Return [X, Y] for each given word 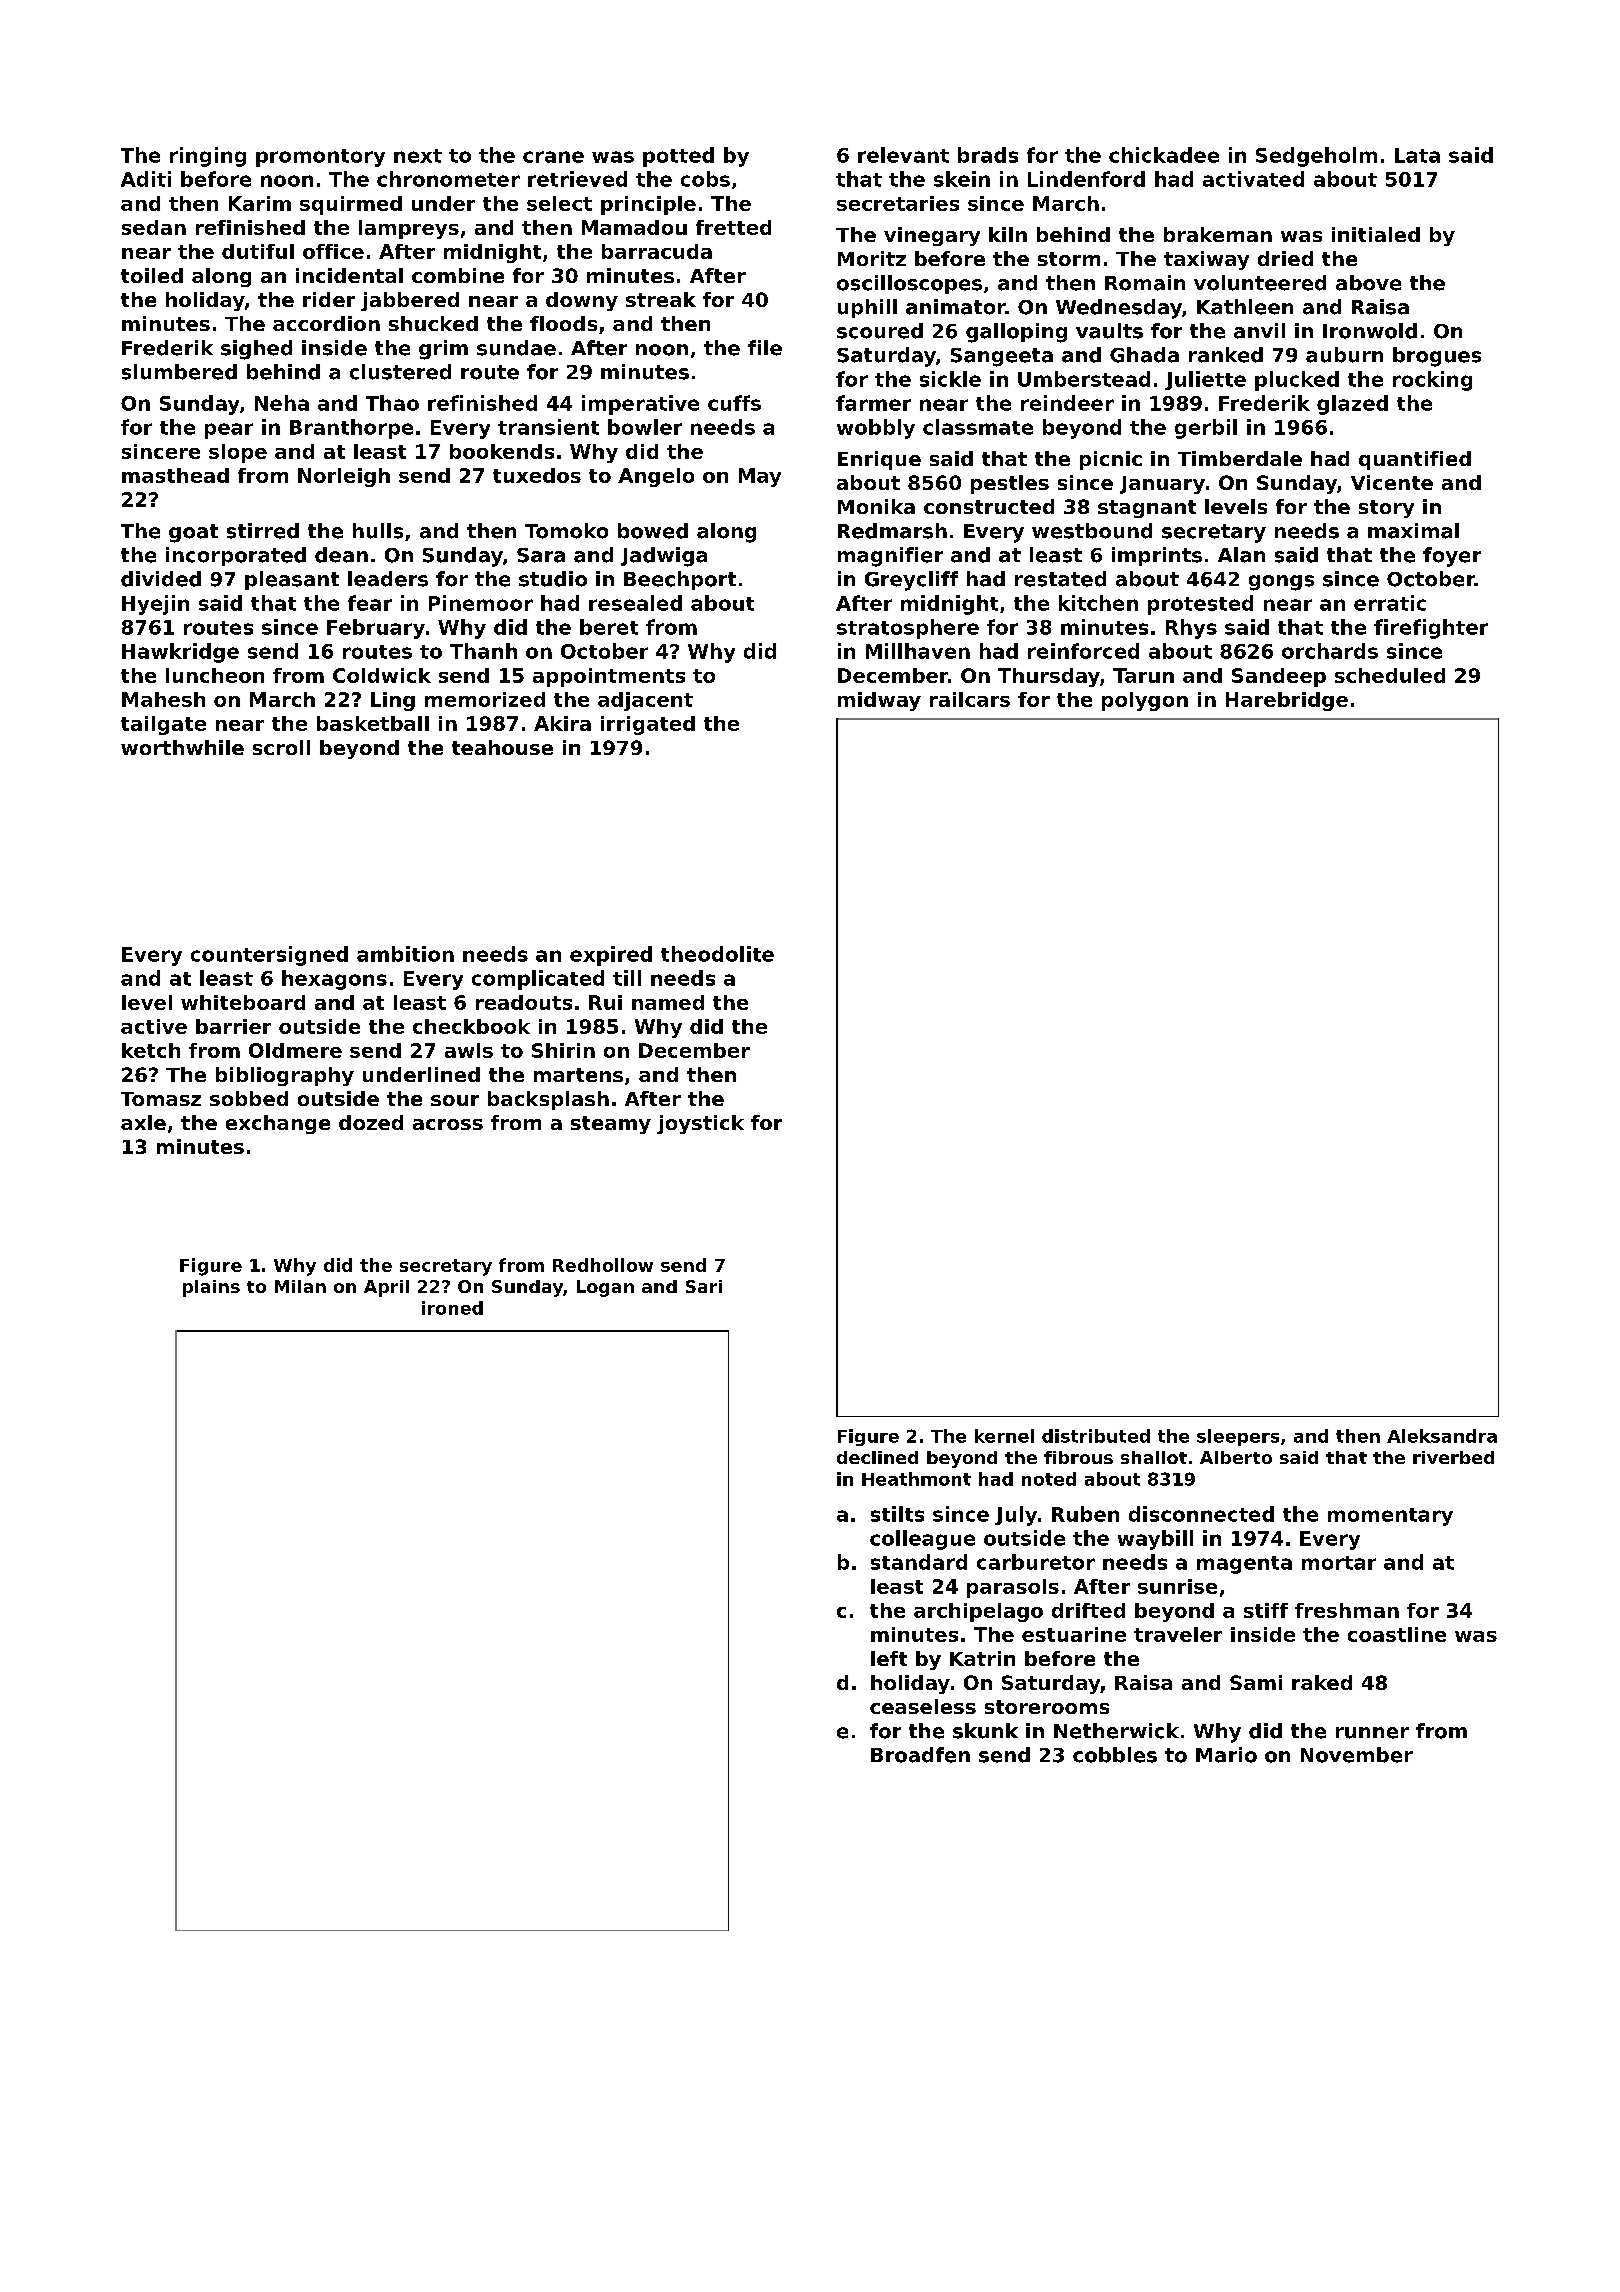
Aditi [146, 179]
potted [678, 157]
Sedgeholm [1316, 157]
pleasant [292, 580]
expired [611, 956]
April [386, 1288]
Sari [704, 1286]
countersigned [269, 956]
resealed [635, 603]
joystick [700, 1124]
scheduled [1390, 675]
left [889, 1658]
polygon [1145, 701]
